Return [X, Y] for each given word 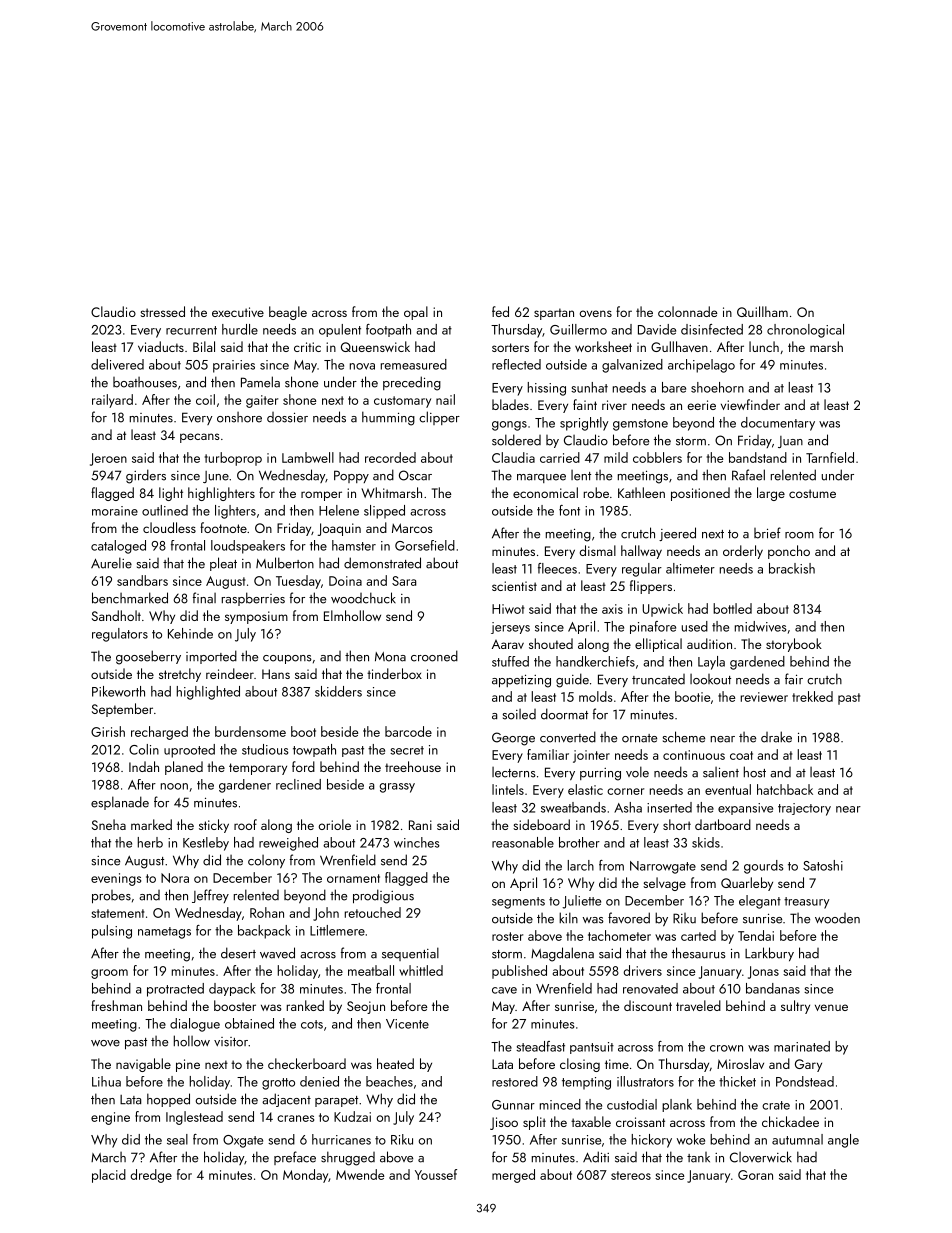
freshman [116, 1005]
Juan [790, 442]
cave [504, 990]
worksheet [603, 346]
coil [205, 399]
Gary [808, 1065]
